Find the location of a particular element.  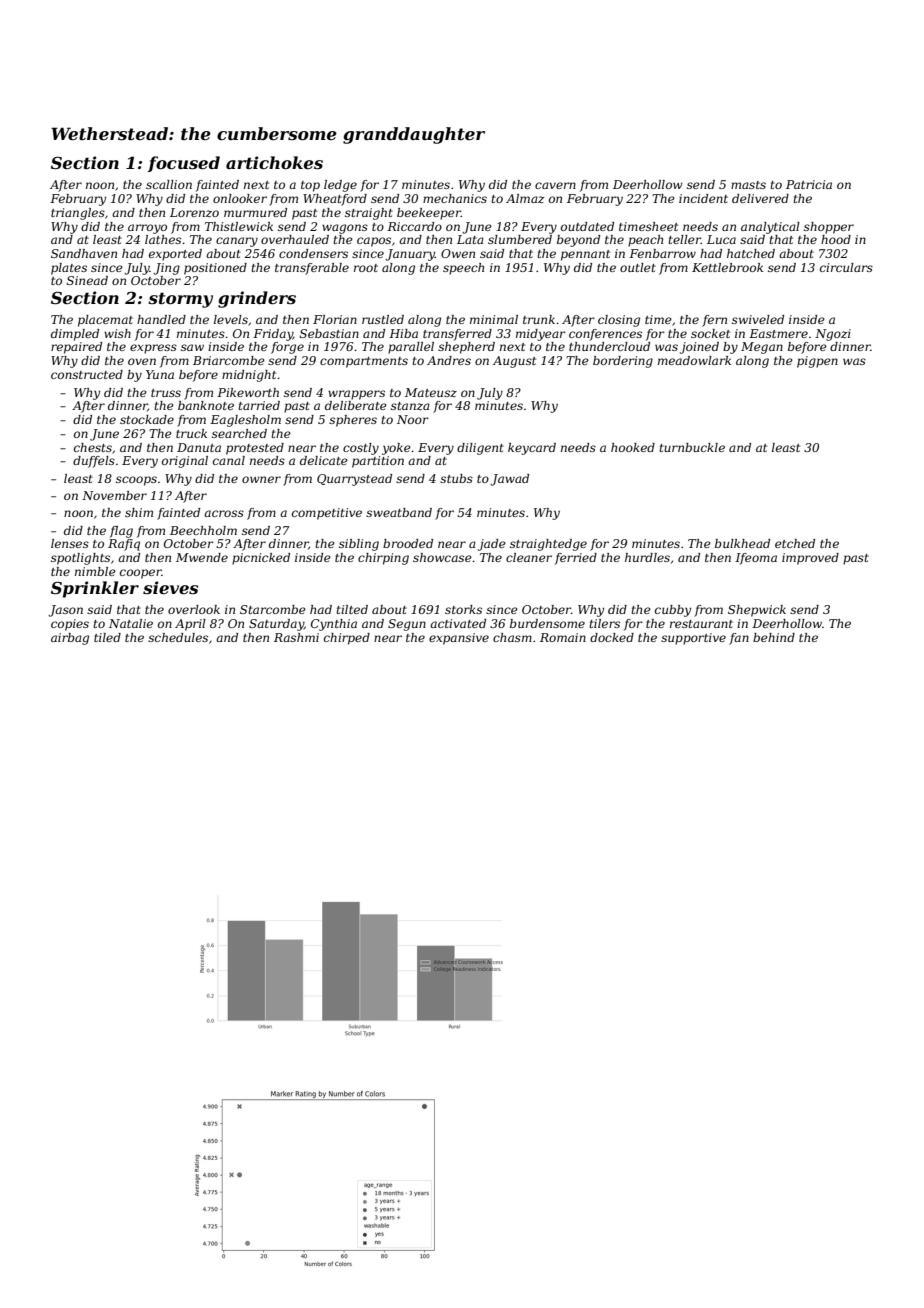

dimpled is located at coordinates (75, 335).
